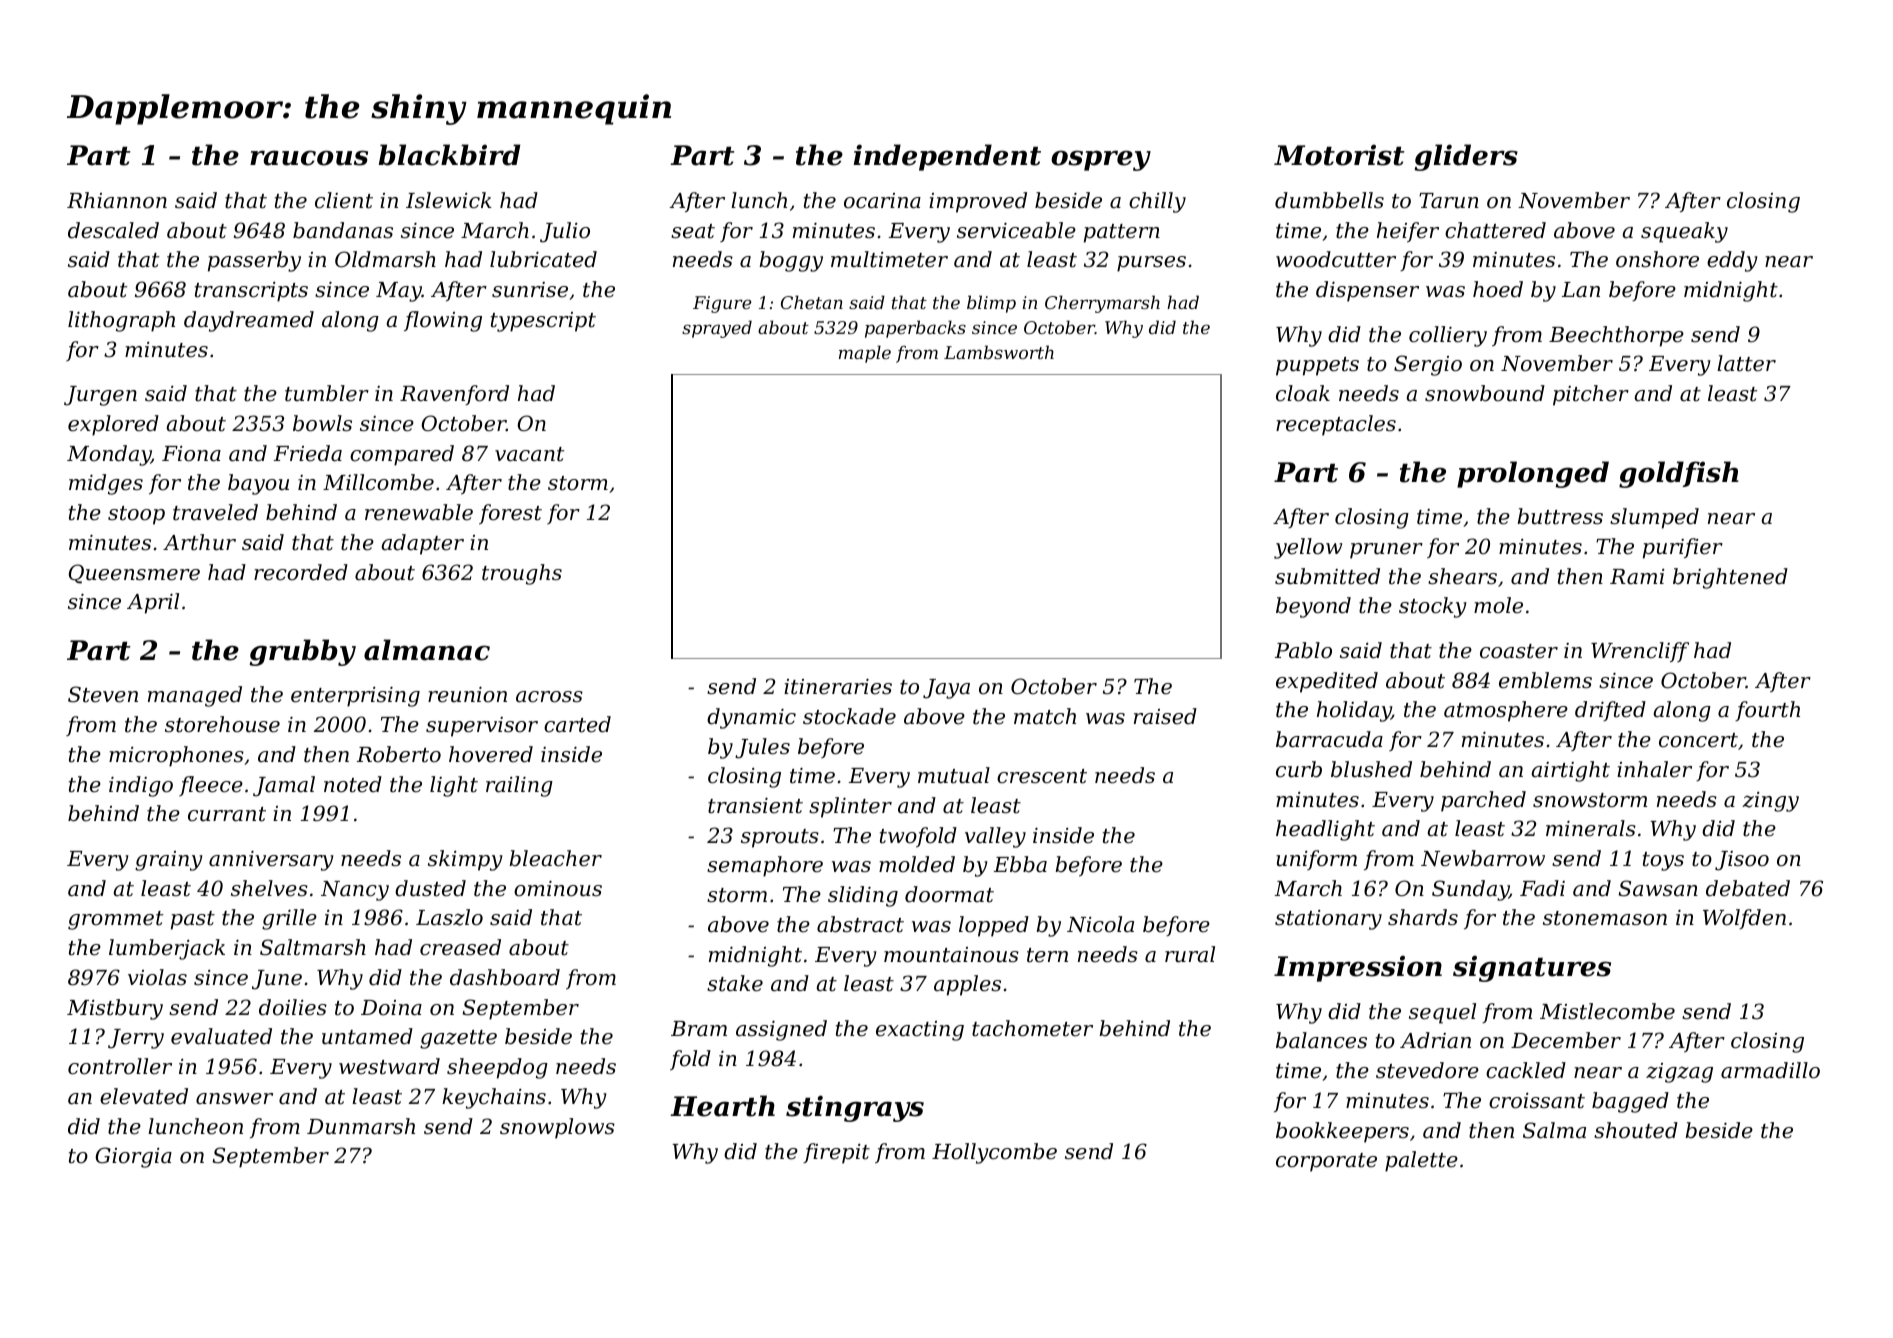  What do you see at coordinates (1684, 232) in the document?
I see `squeaky` at bounding box center [1684, 232].
